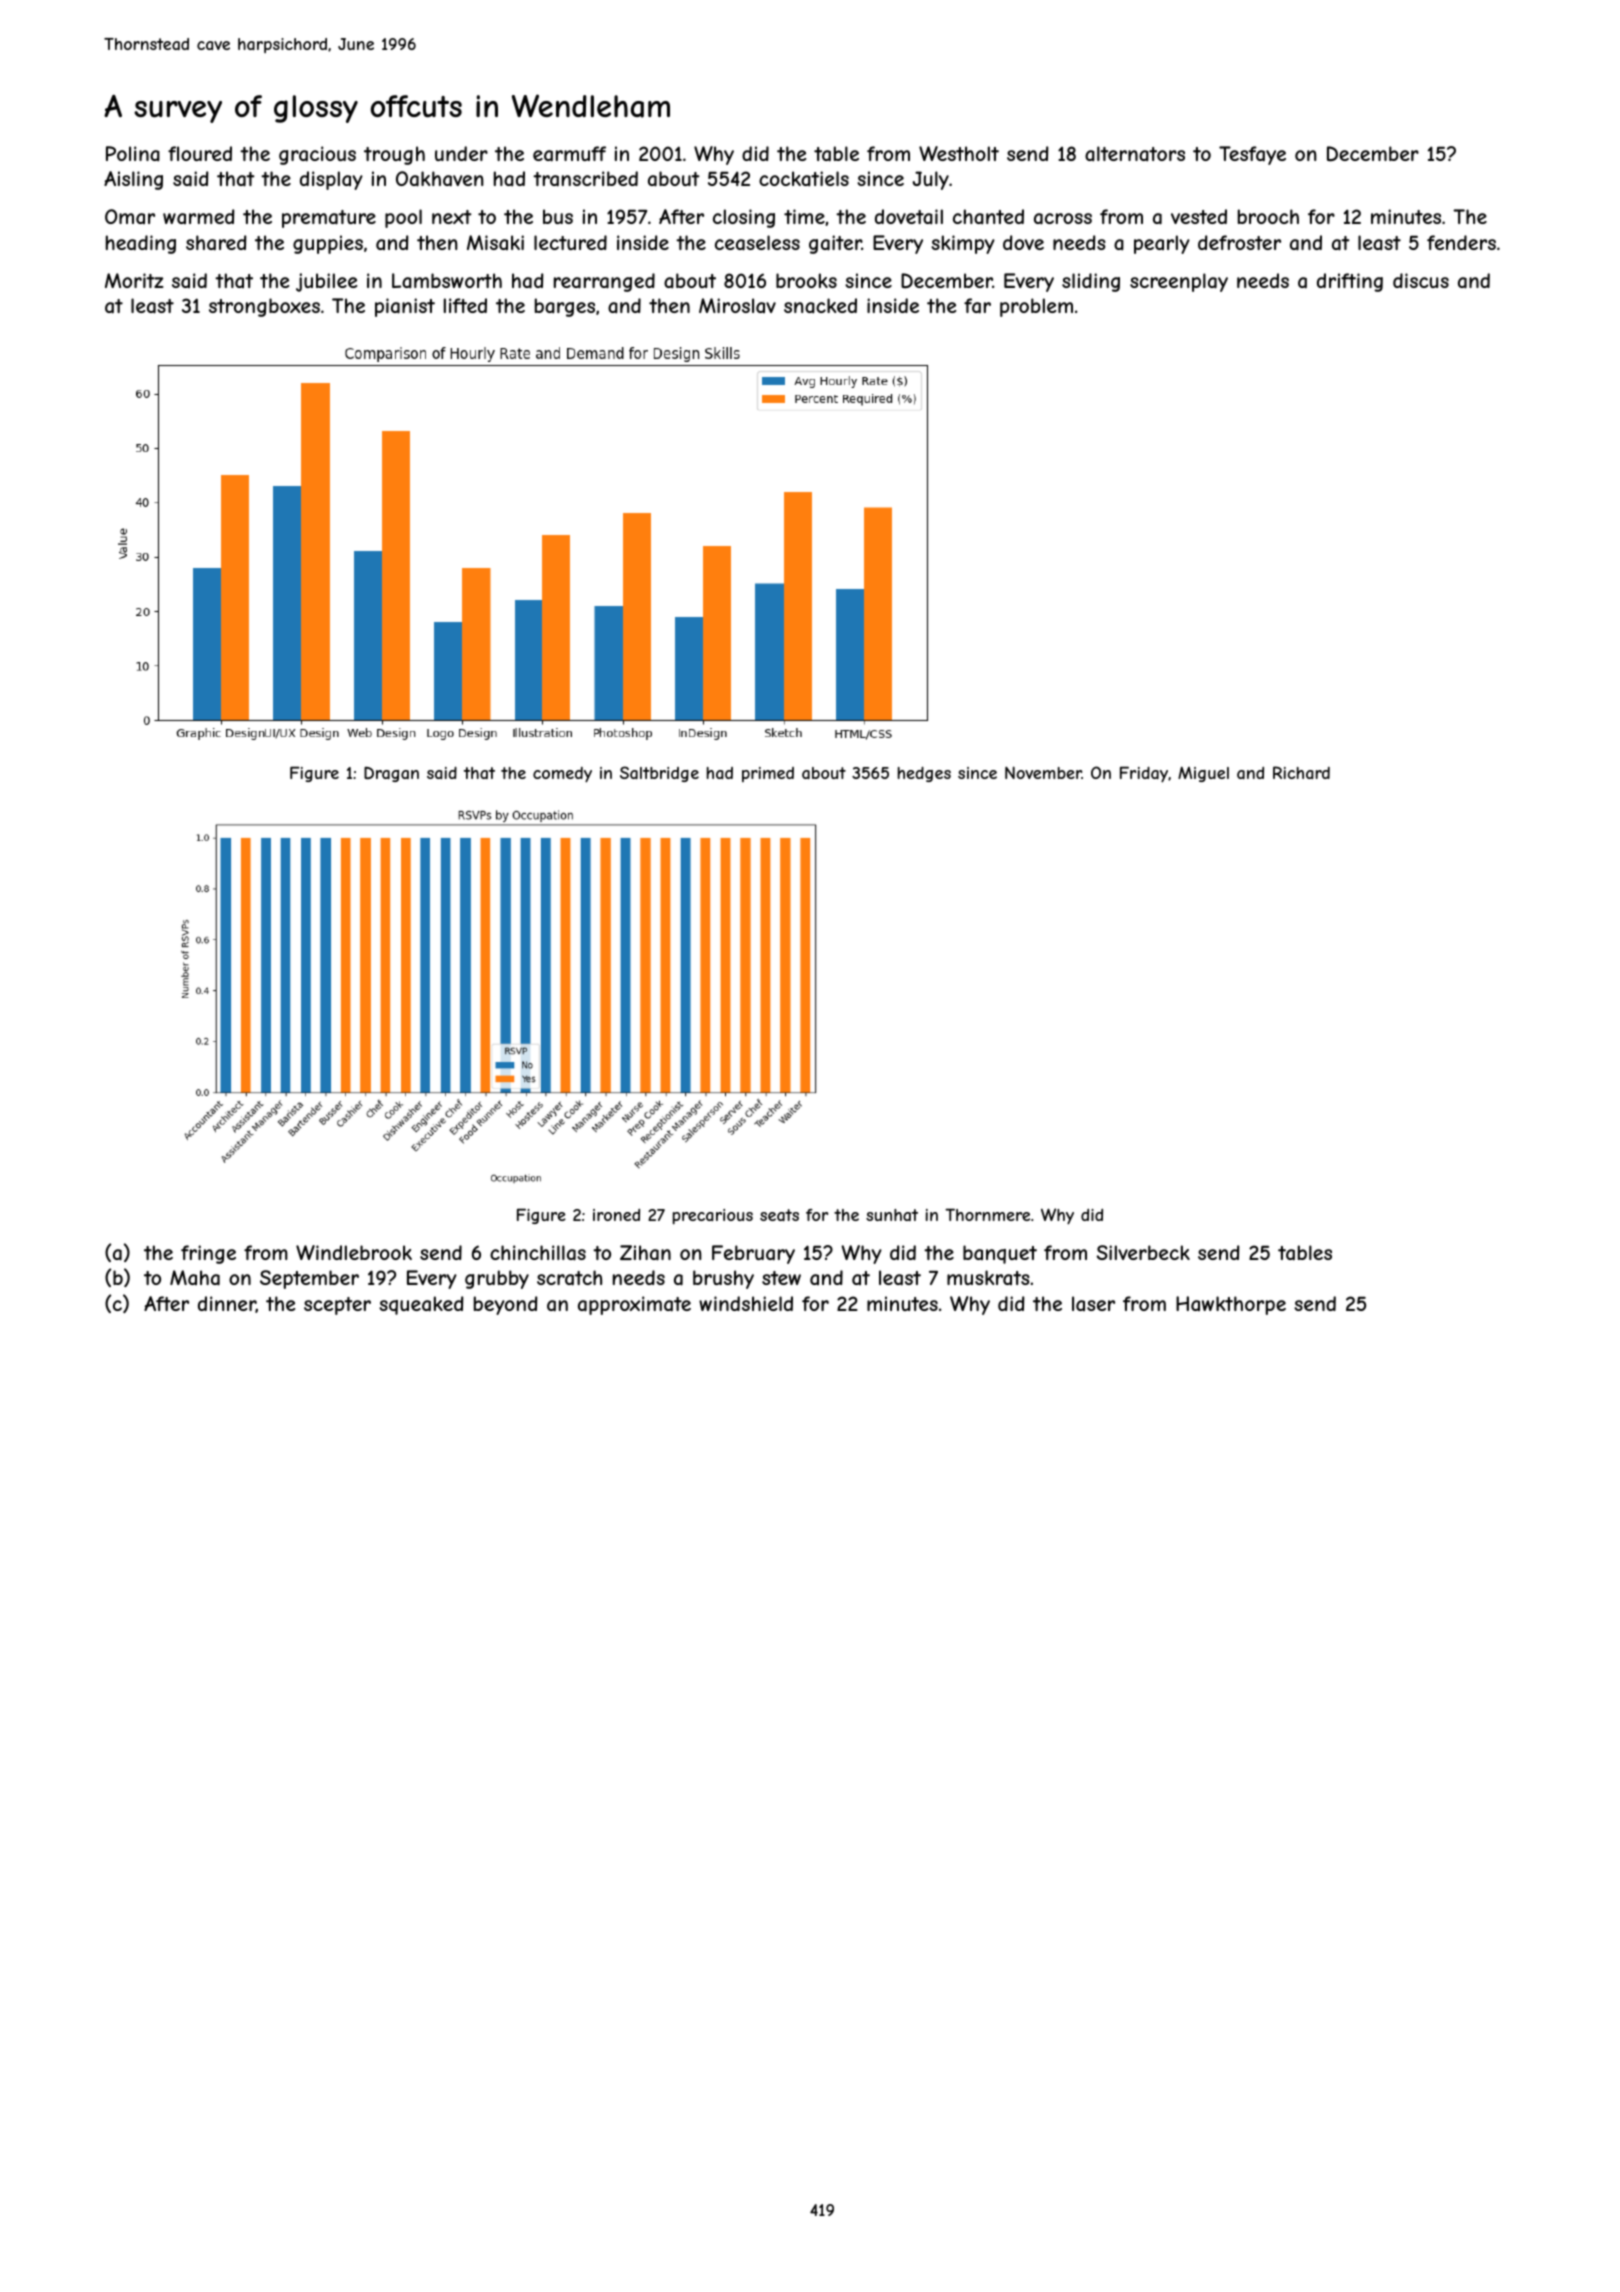 This document has width=1620, height=2292. Describe the element at coordinates (1252, 155) in the document. I see `Tesfaye` at that location.
